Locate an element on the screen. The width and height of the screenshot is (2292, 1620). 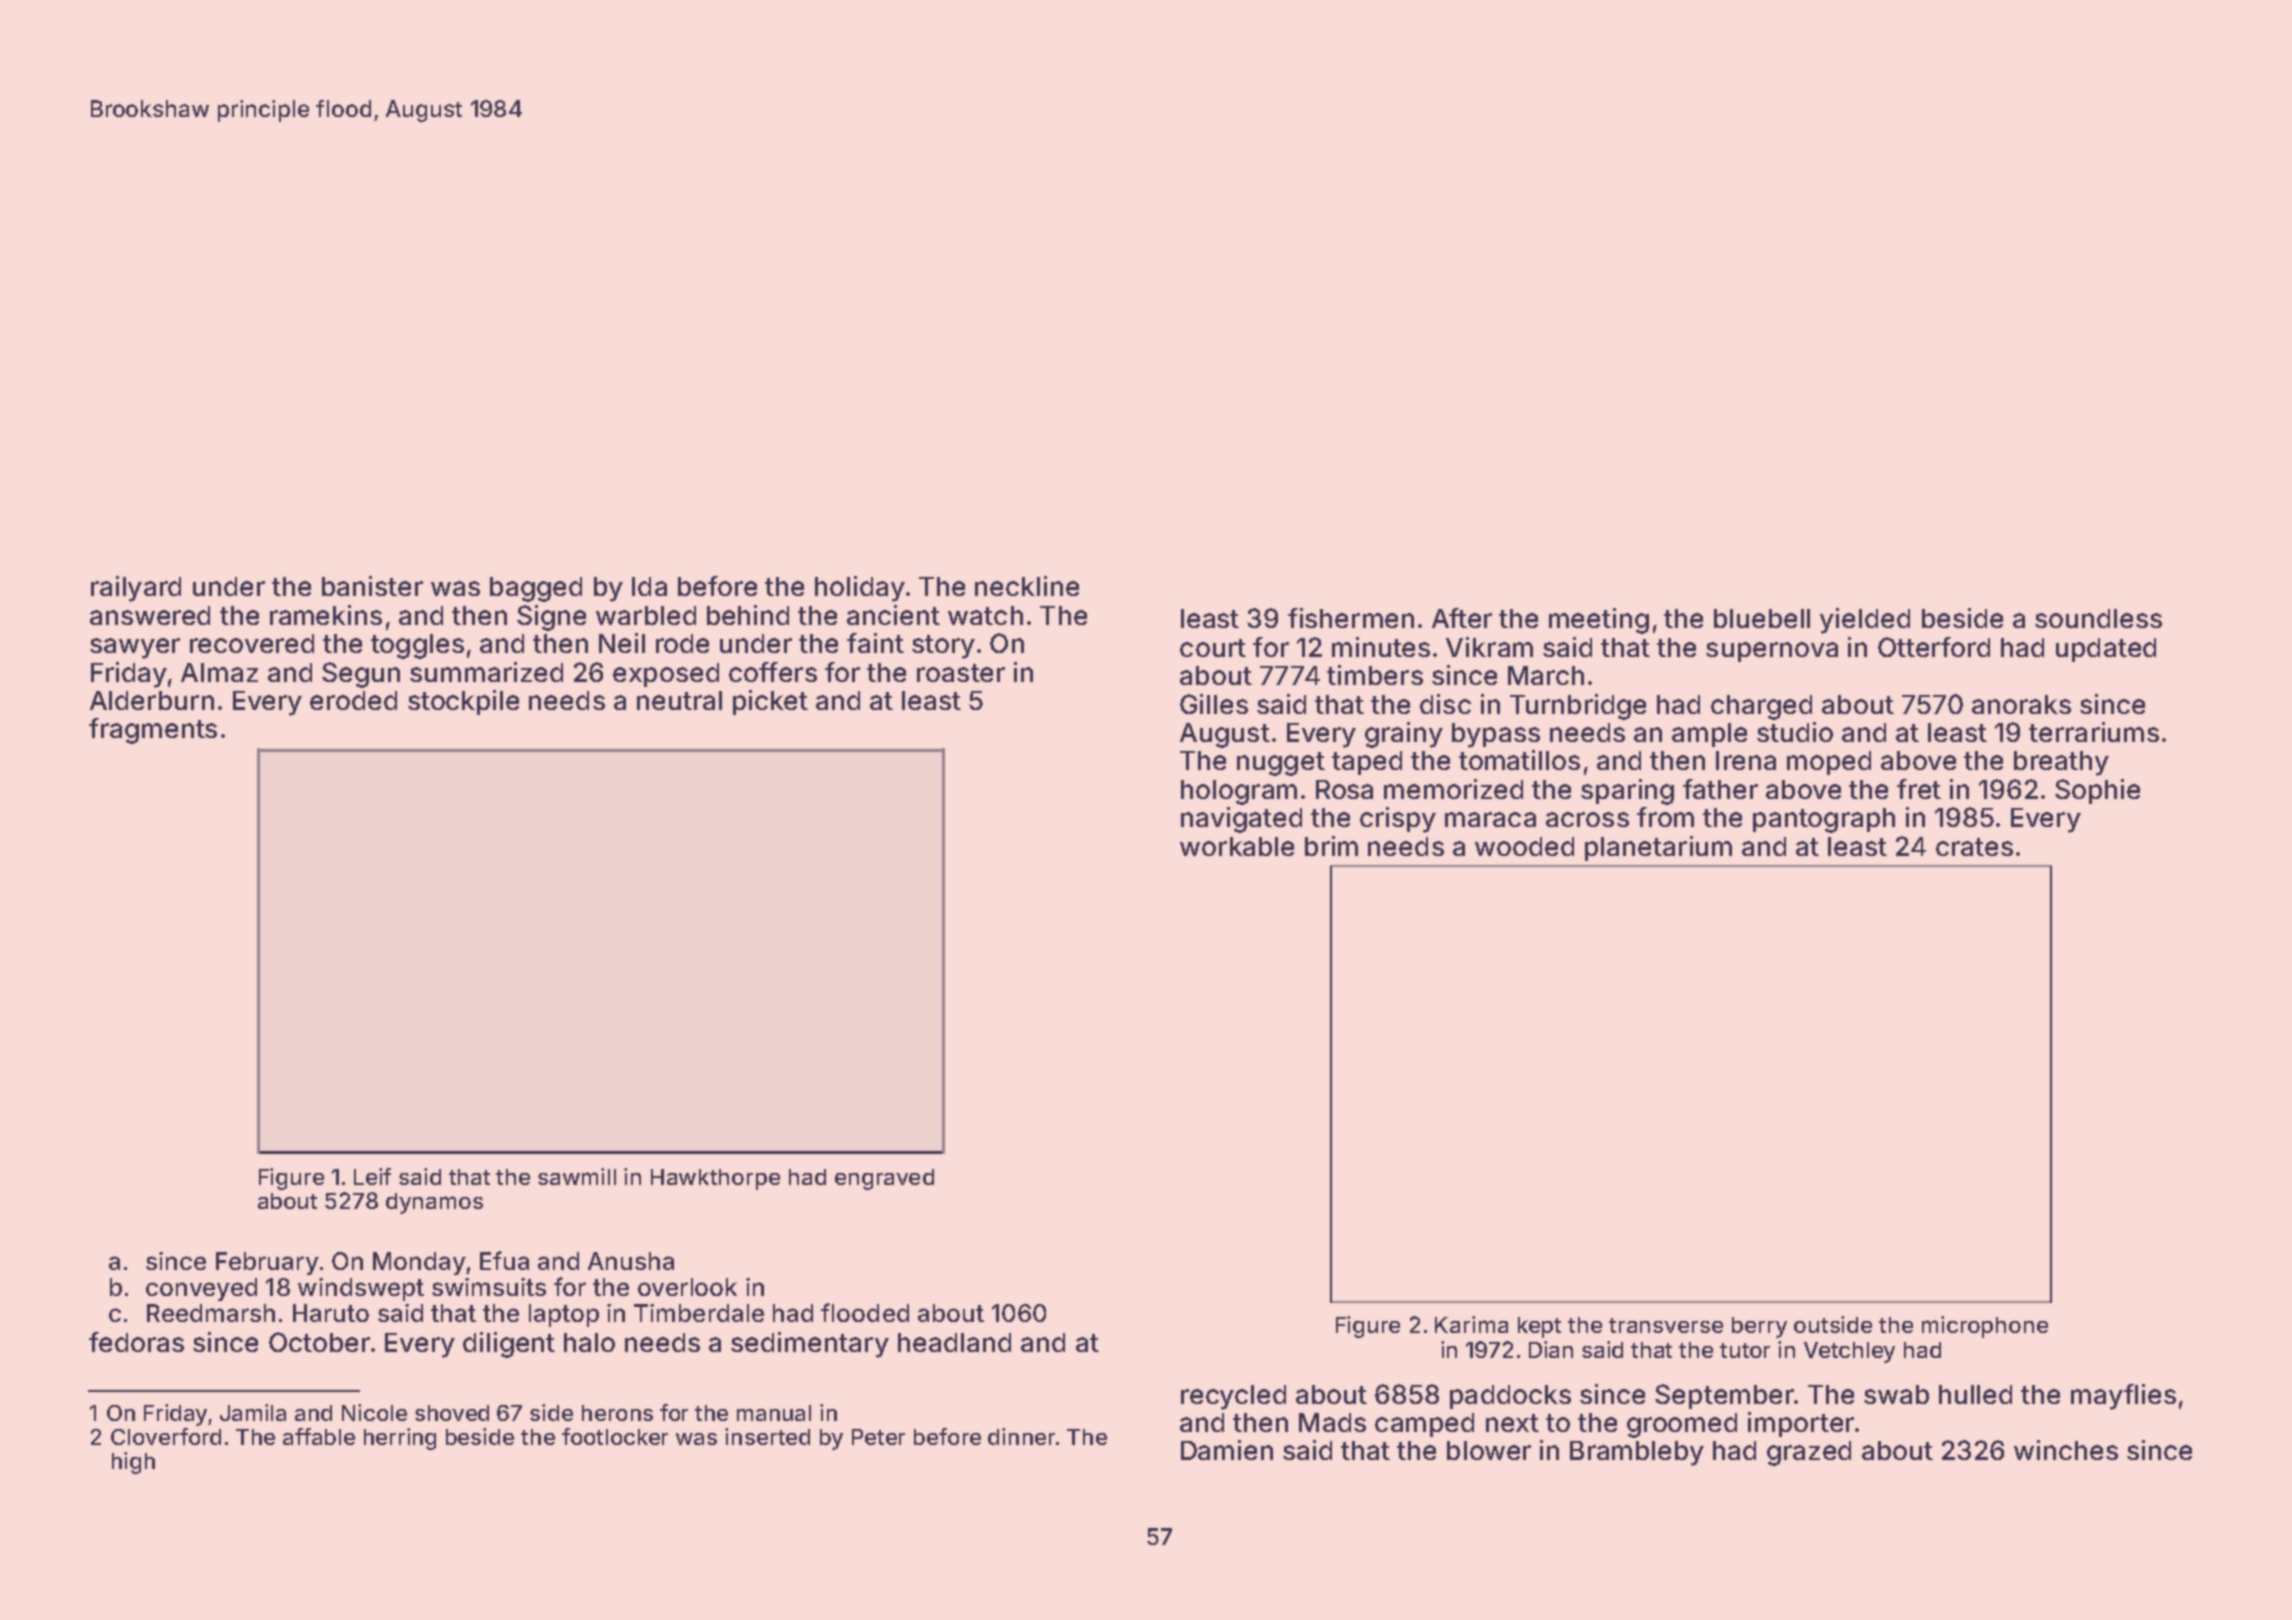
meeting is located at coordinates (1599, 621).
